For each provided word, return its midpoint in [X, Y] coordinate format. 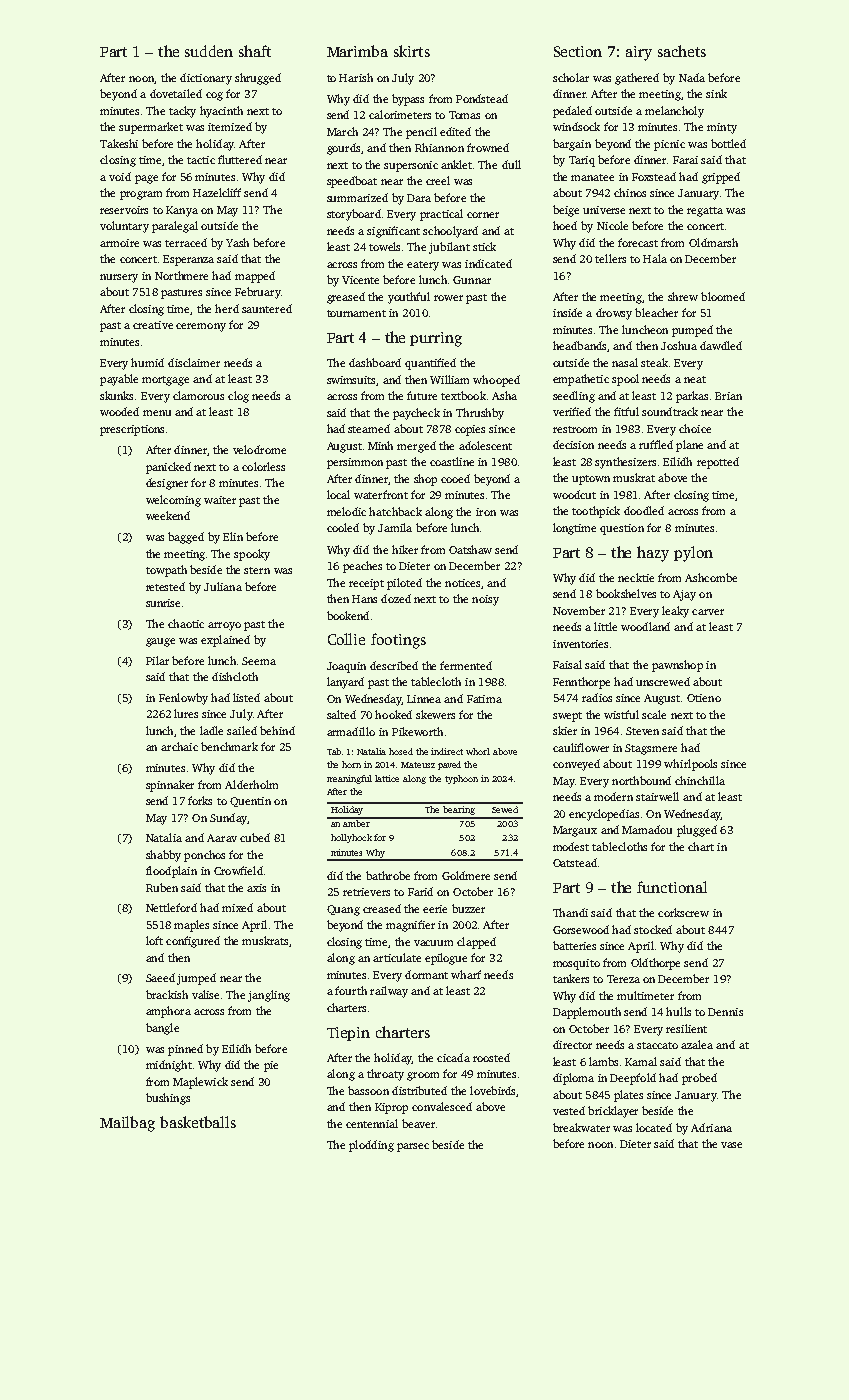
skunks [116, 395]
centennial [372, 1123]
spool [625, 380]
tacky [182, 112]
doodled [644, 510]
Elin [233, 536]
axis [256, 888]
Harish [356, 77]
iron [486, 512]
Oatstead [575, 862]
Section [578, 51]
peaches [362, 567]
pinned [185, 1050]
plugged [697, 831]
